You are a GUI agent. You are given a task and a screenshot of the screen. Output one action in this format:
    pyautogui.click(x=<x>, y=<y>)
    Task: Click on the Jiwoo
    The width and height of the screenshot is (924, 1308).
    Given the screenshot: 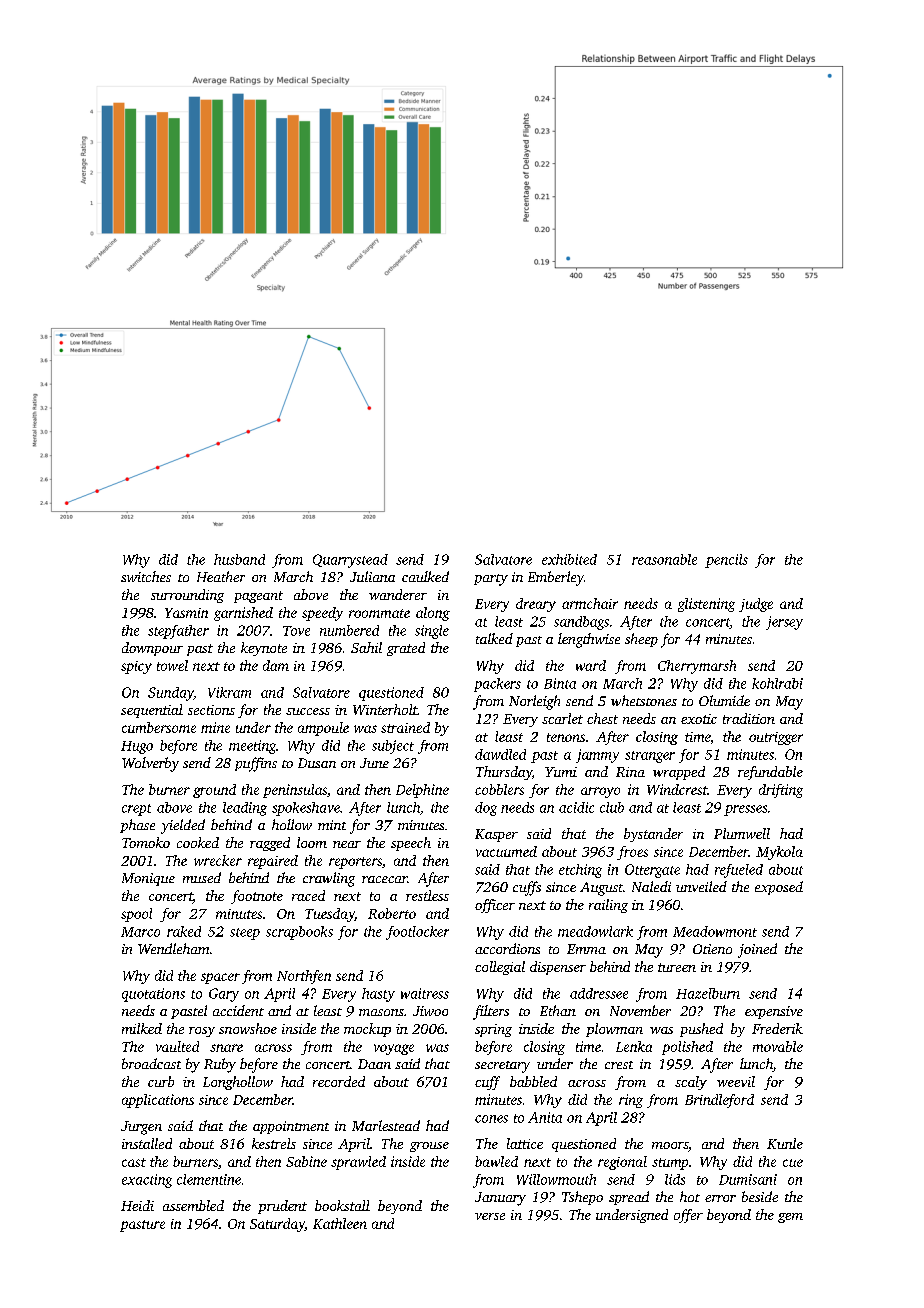 What is the action you would take?
    pyautogui.click(x=430, y=1011)
